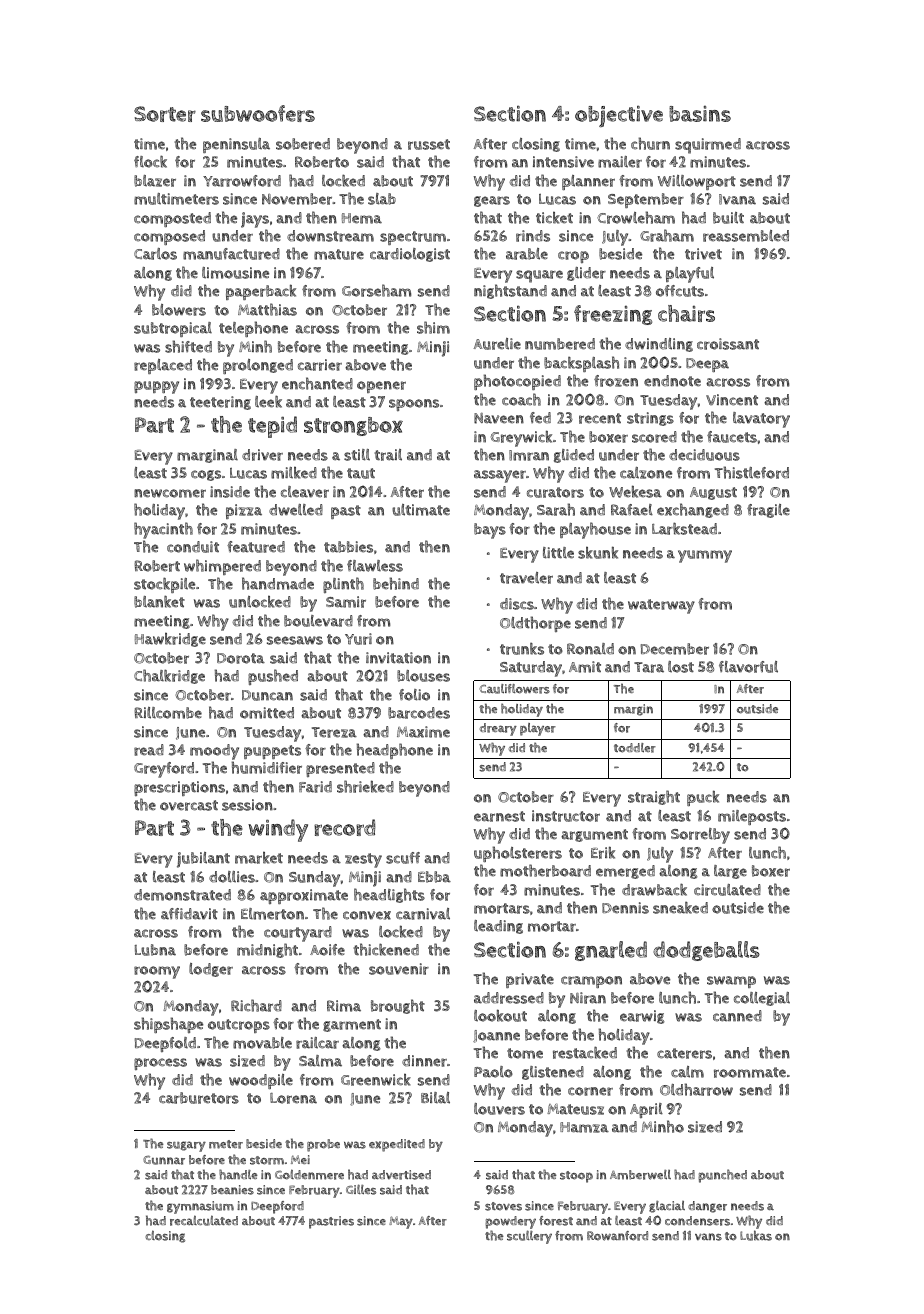 The image size is (924, 1314). Describe the element at coordinates (157, 972) in the document. I see `roomy` at that location.
